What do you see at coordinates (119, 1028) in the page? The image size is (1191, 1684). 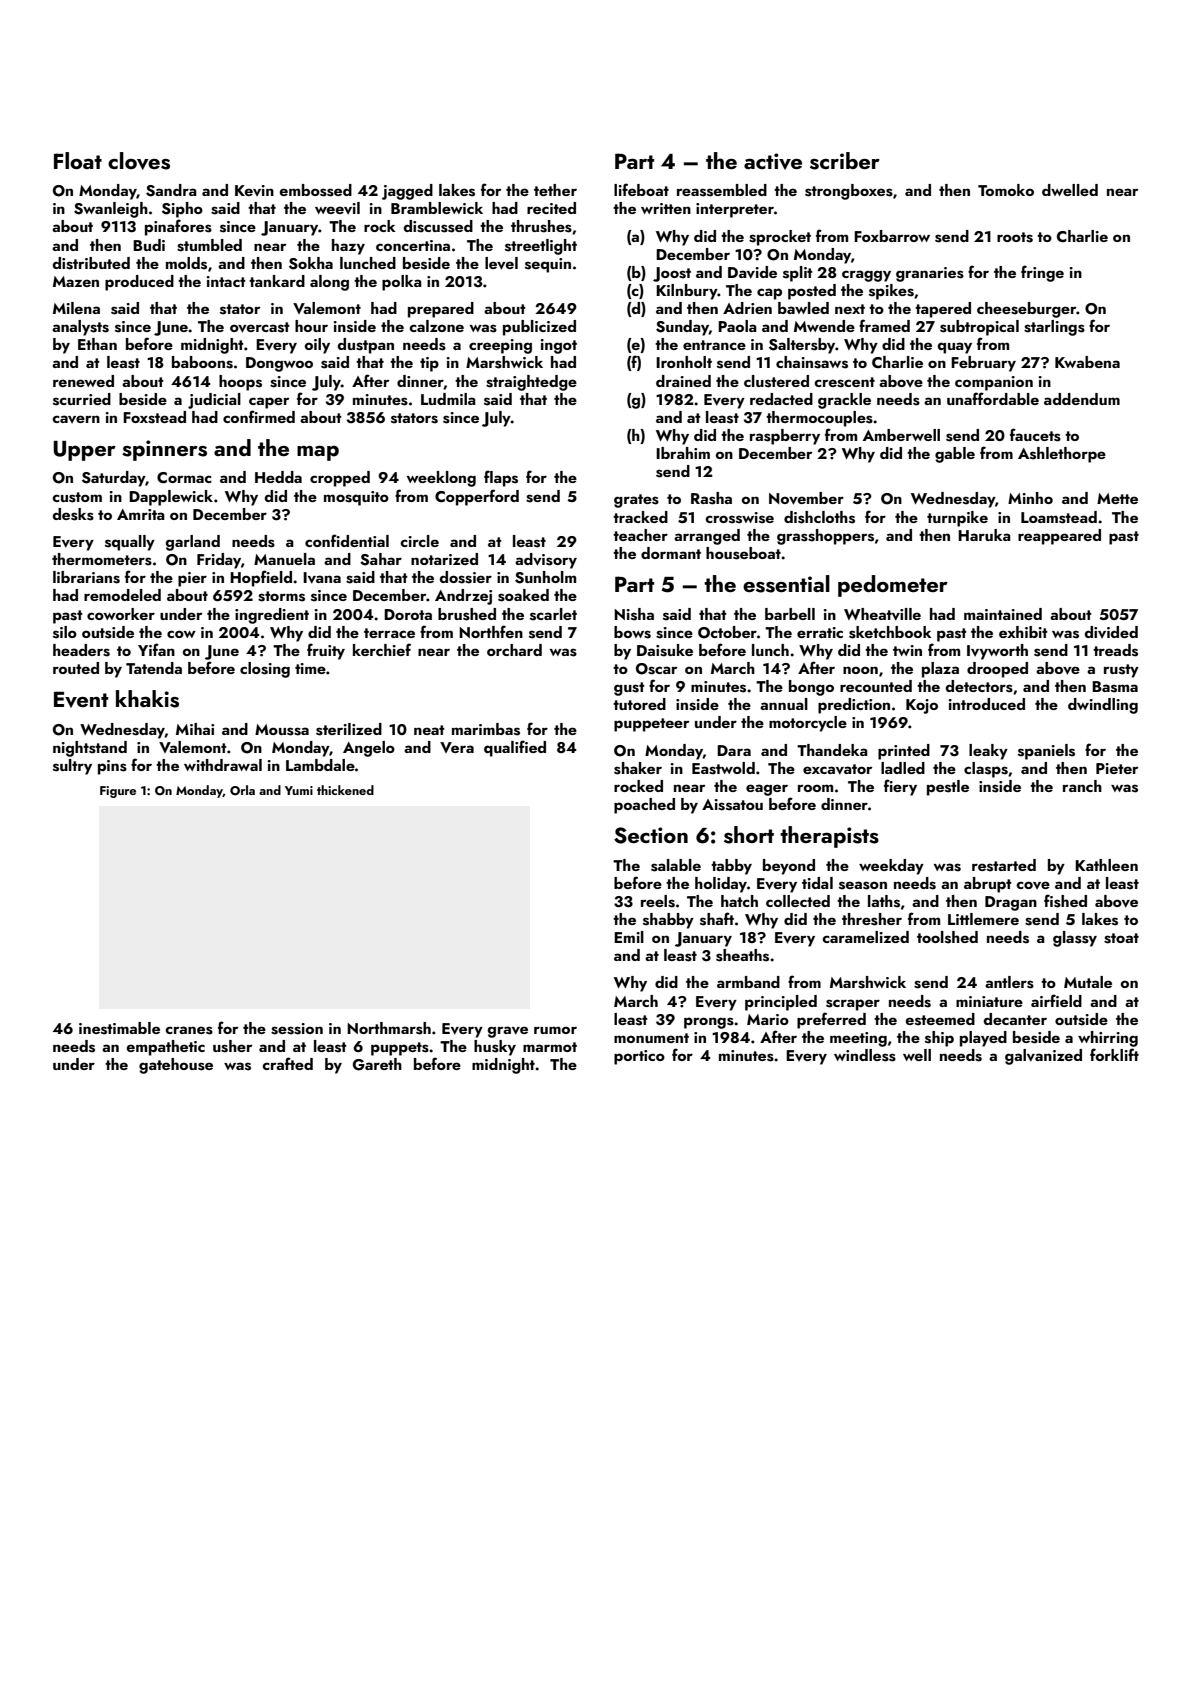 I see `inestimable` at bounding box center [119, 1028].
